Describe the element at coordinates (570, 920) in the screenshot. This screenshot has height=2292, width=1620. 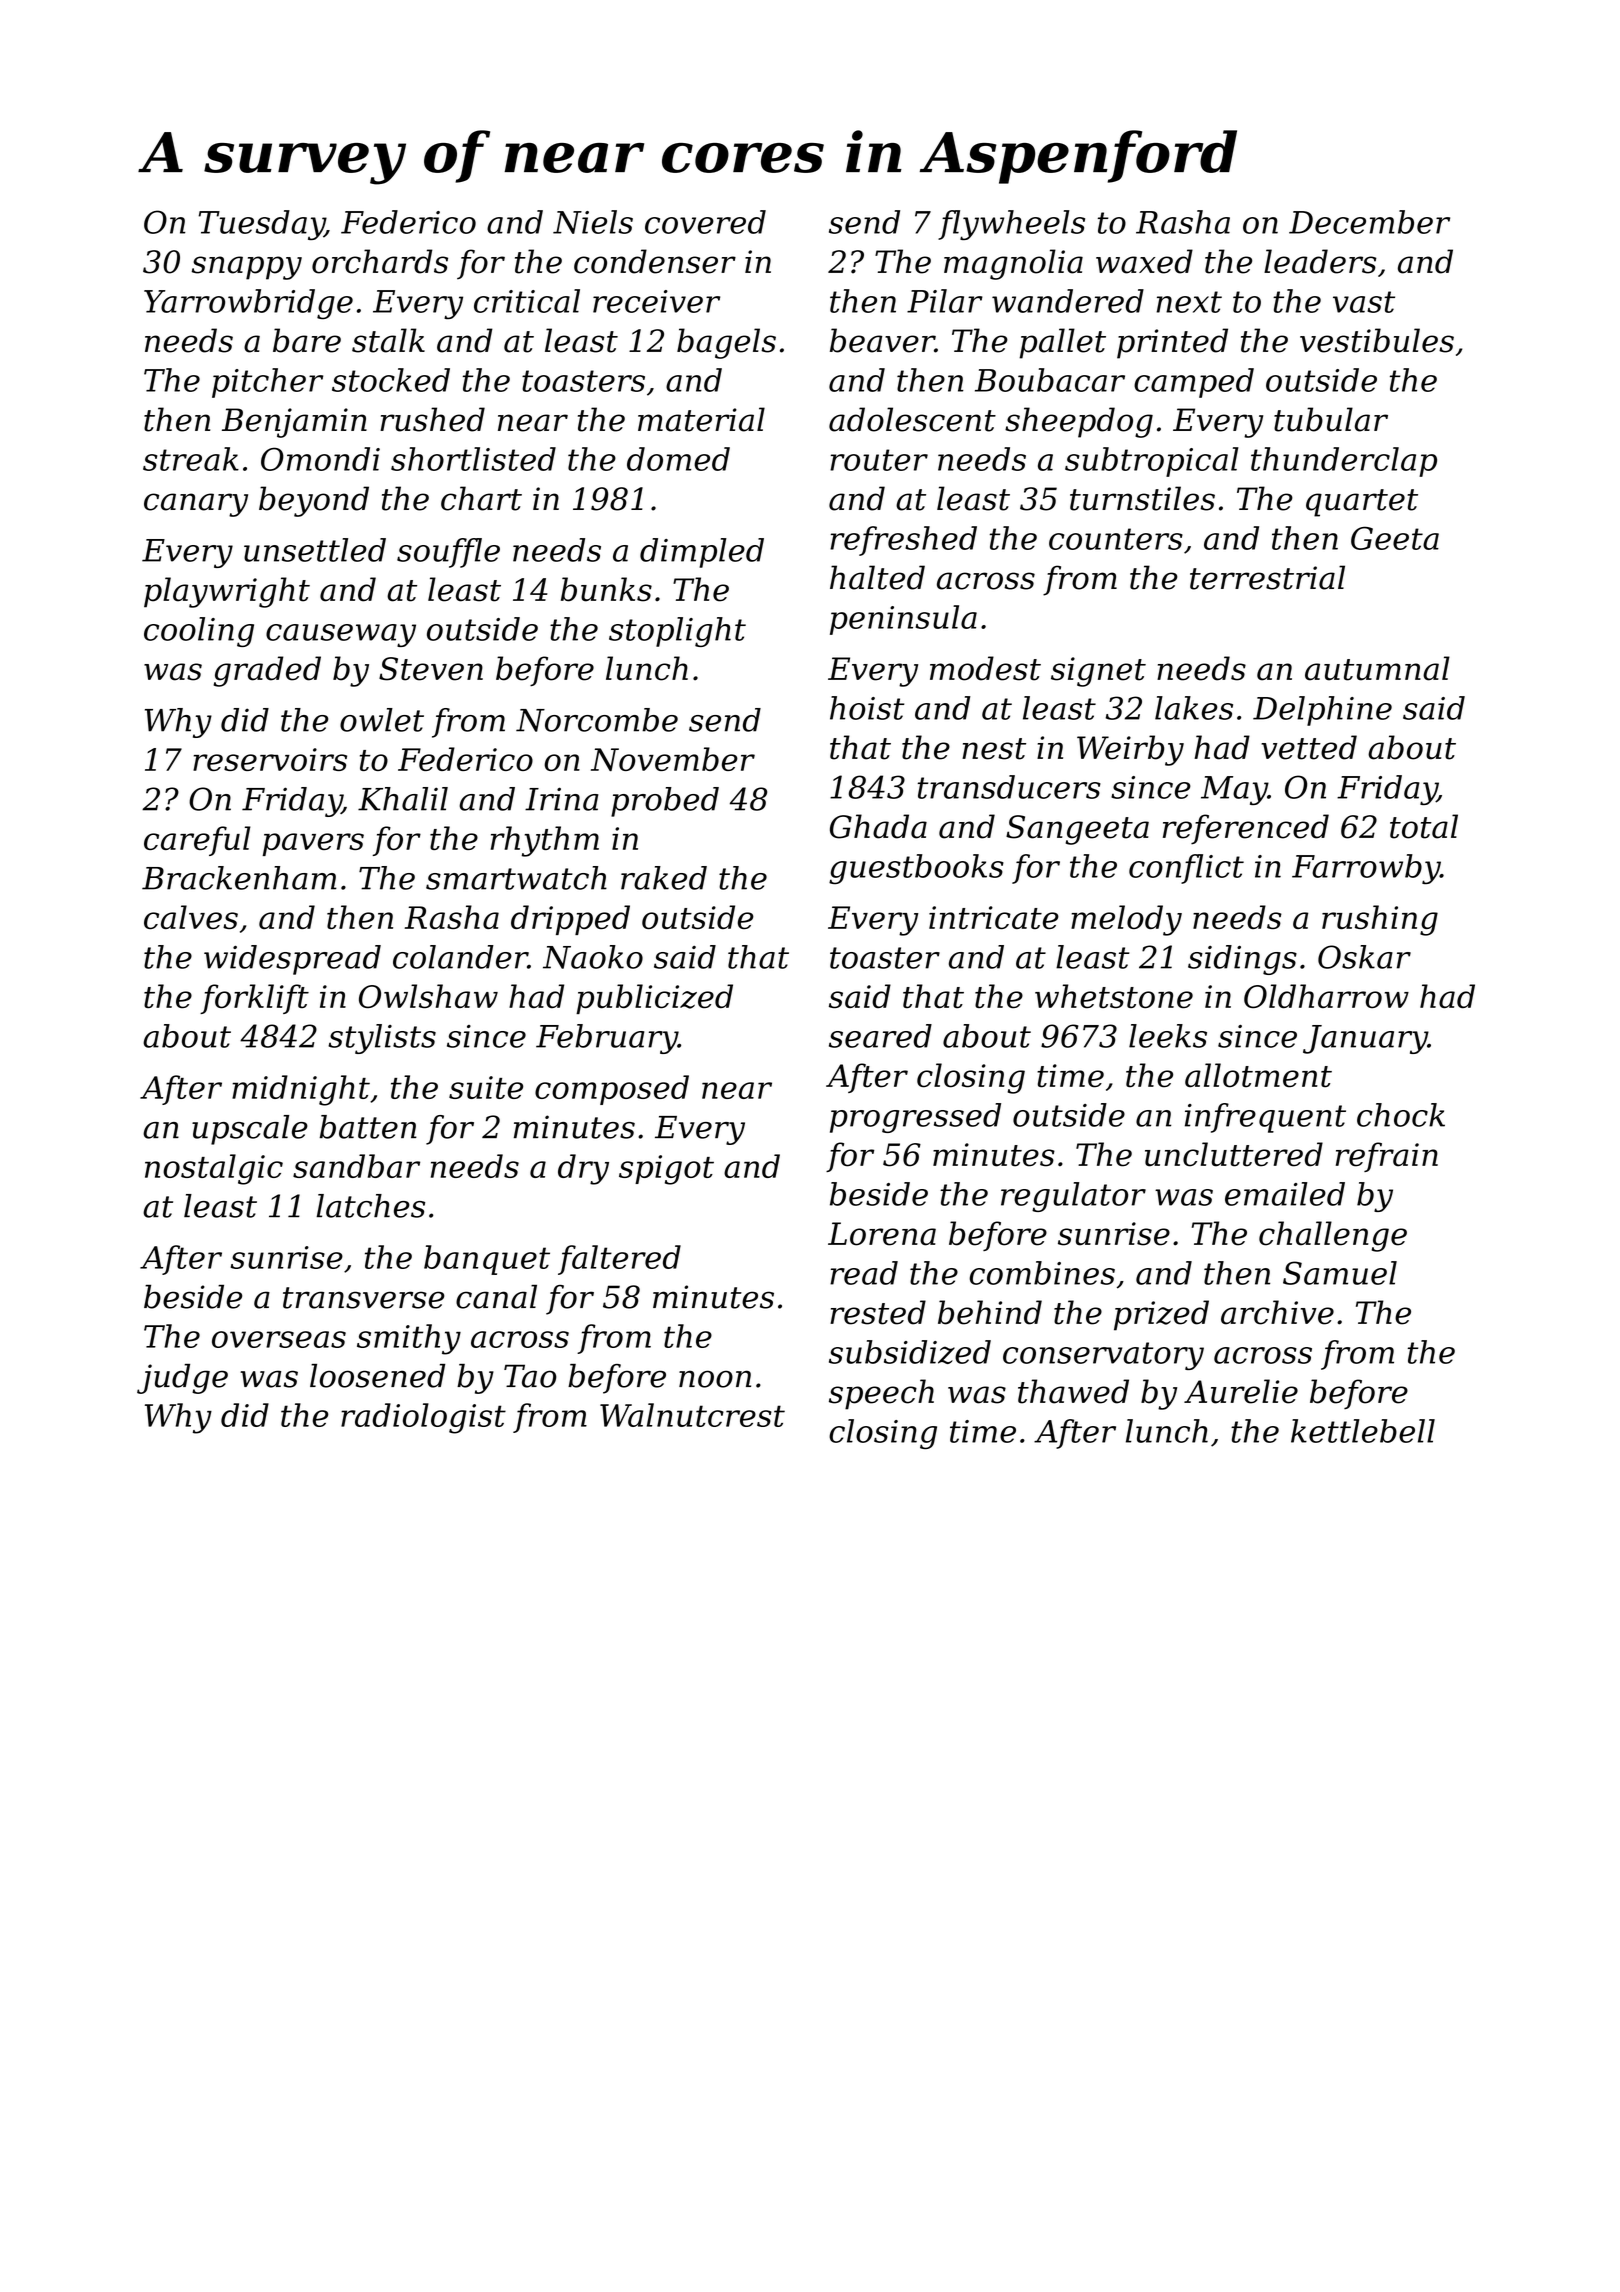
I see `dripped` at that location.
